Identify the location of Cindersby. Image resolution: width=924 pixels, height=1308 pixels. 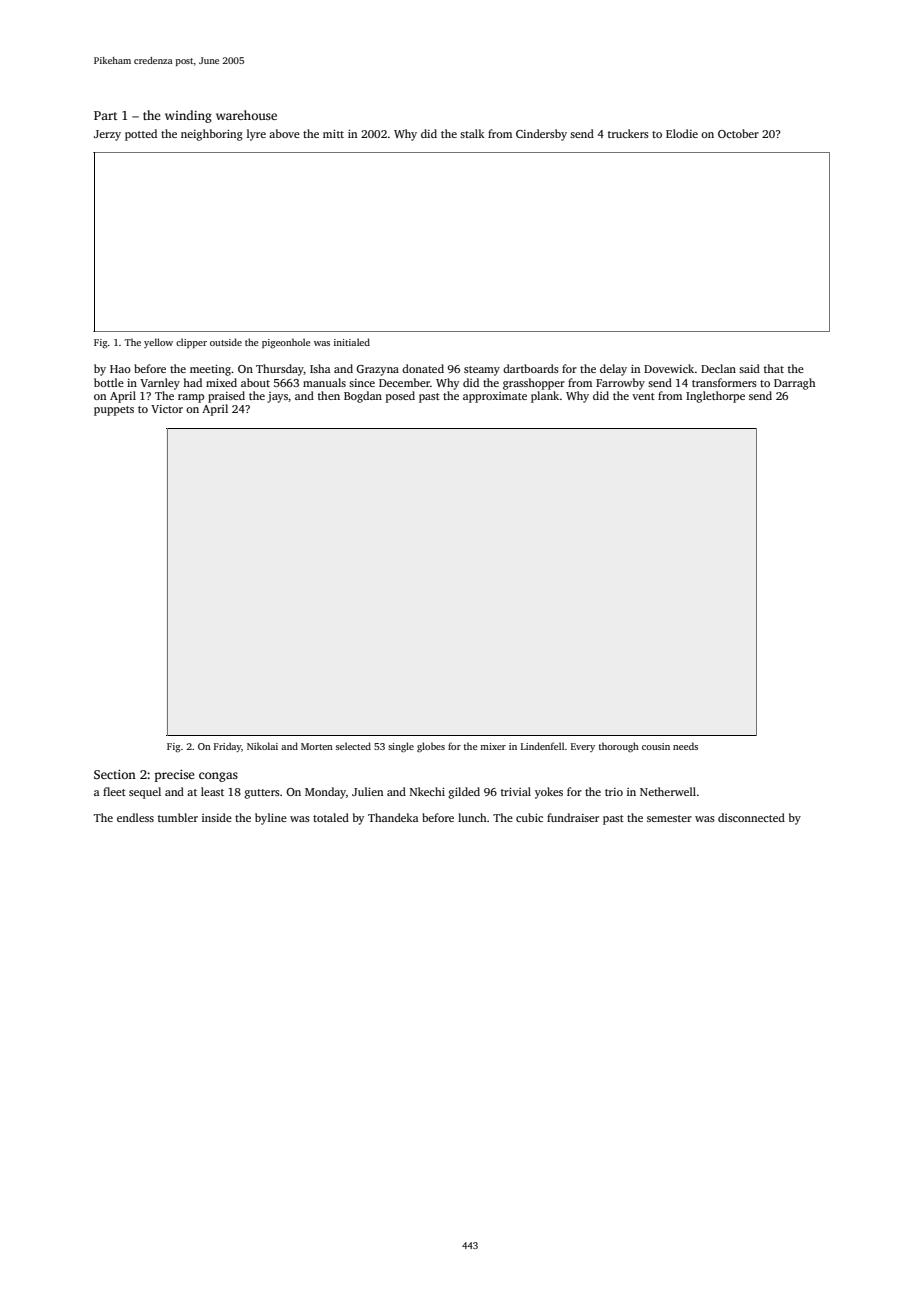
(541, 135).
